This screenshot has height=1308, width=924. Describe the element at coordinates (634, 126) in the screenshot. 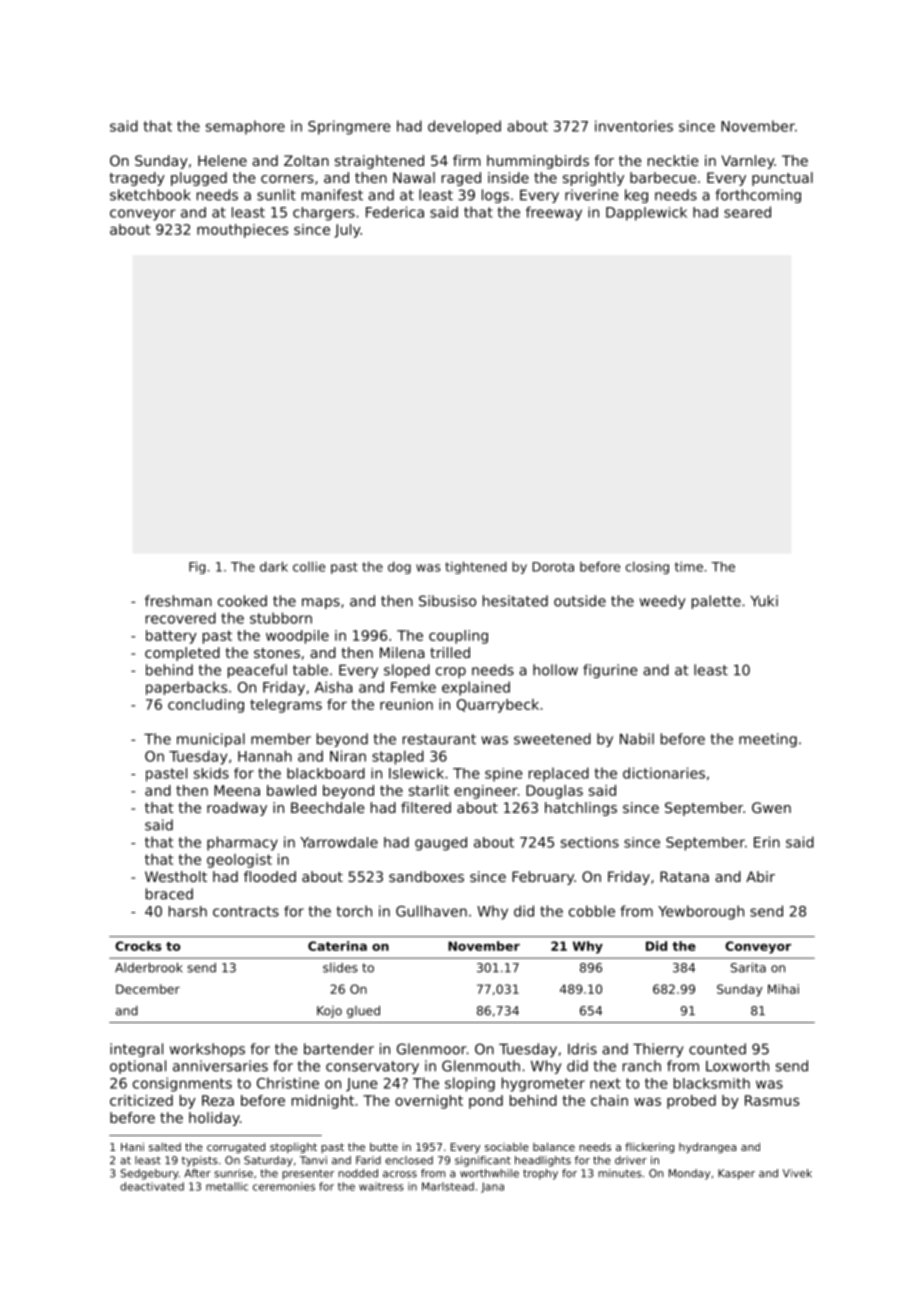

I see `inventories` at that location.
